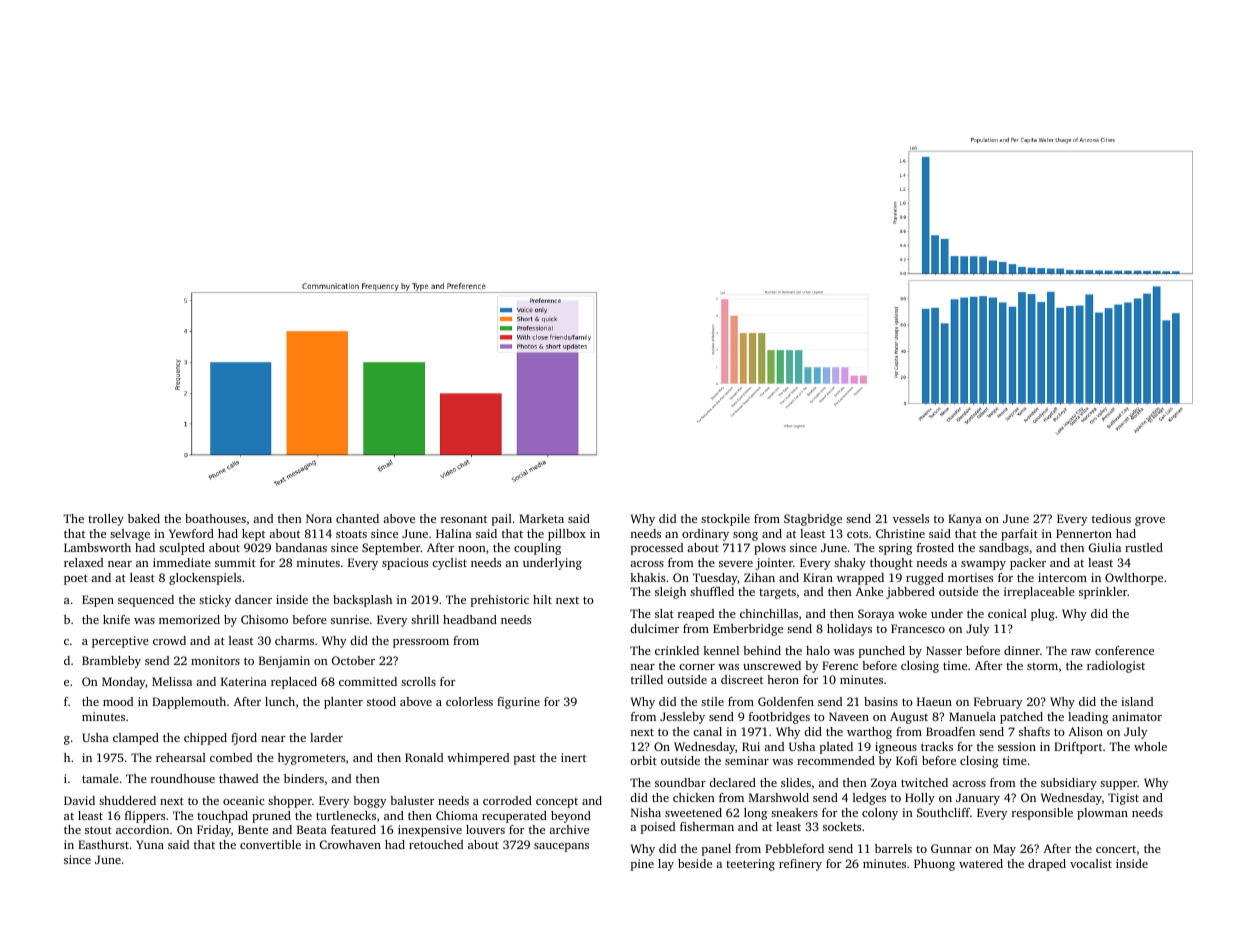 The width and height of the screenshot is (1233, 952). I want to click on Brambleby, so click(111, 662).
